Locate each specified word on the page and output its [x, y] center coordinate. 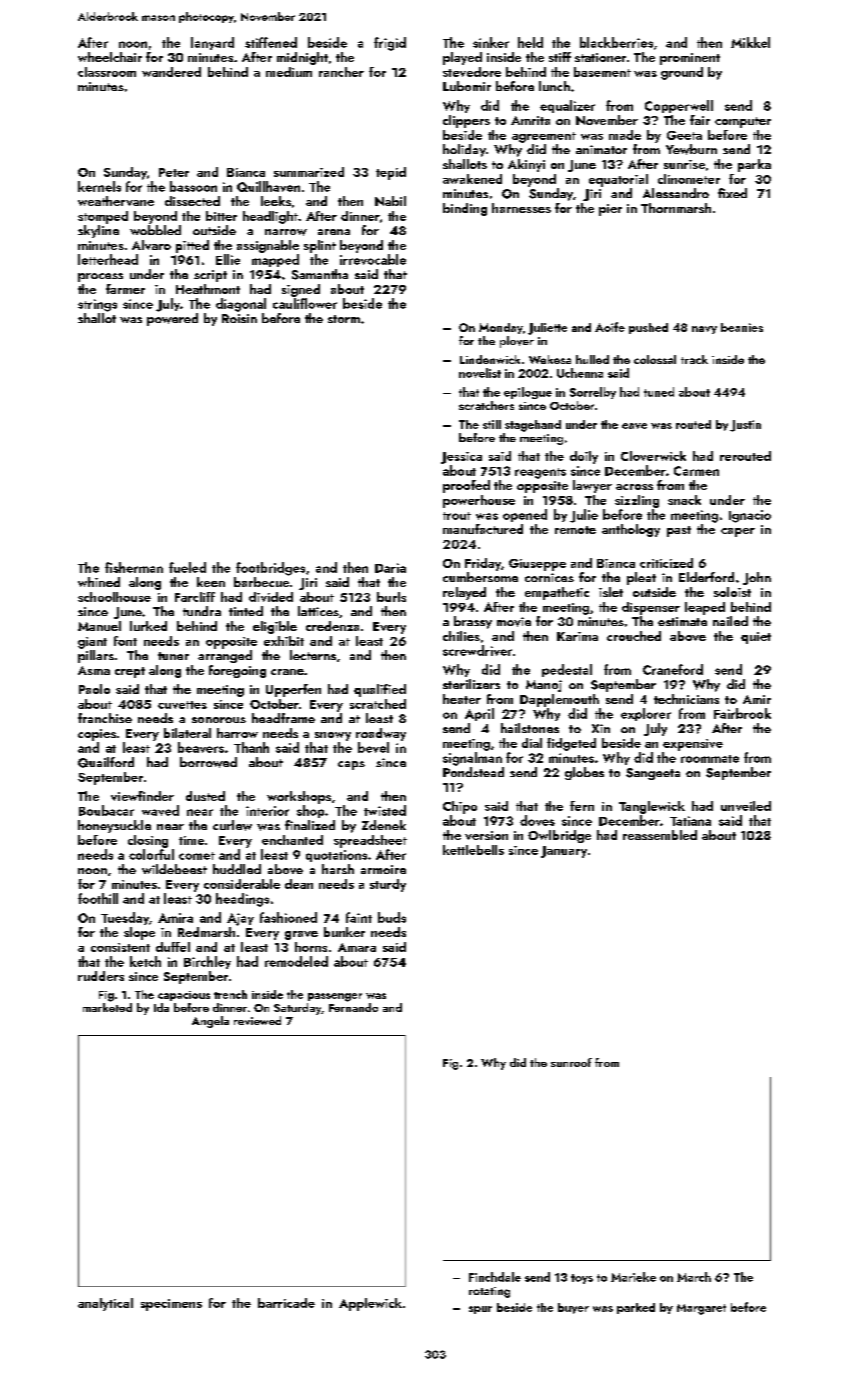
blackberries [616, 42]
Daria [390, 568]
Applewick [370, 1304]
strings [97, 305]
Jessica [461, 458]
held [530, 42]
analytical [105, 1304]
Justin [745, 426]
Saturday [297, 1009]
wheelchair [110, 57]
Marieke [633, 1277]
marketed [107, 1007]
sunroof [571, 1062]
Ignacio [750, 516]
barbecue [261, 582]
